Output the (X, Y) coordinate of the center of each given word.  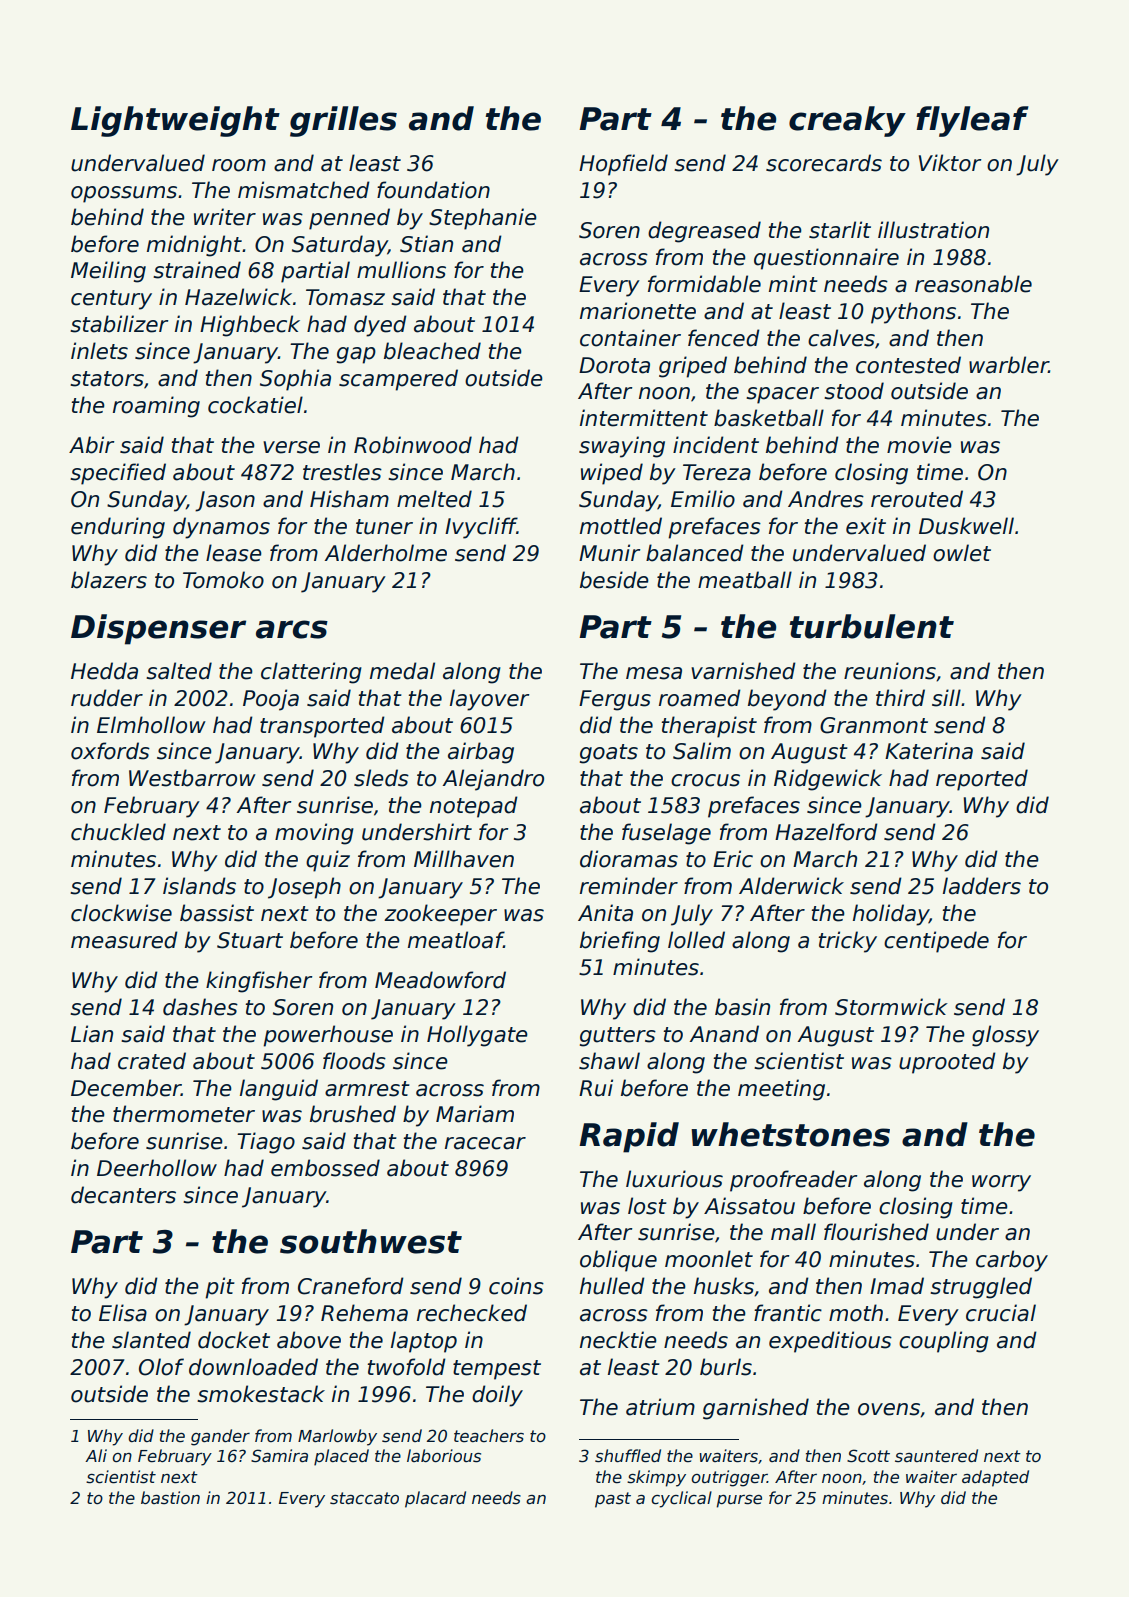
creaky (847, 121)
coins (516, 1286)
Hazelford (826, 832)
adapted (995, 1478)
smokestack (261, 1394)
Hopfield (623, 165)
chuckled (118, 832)
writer (225, 217)
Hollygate (477, 1036)
